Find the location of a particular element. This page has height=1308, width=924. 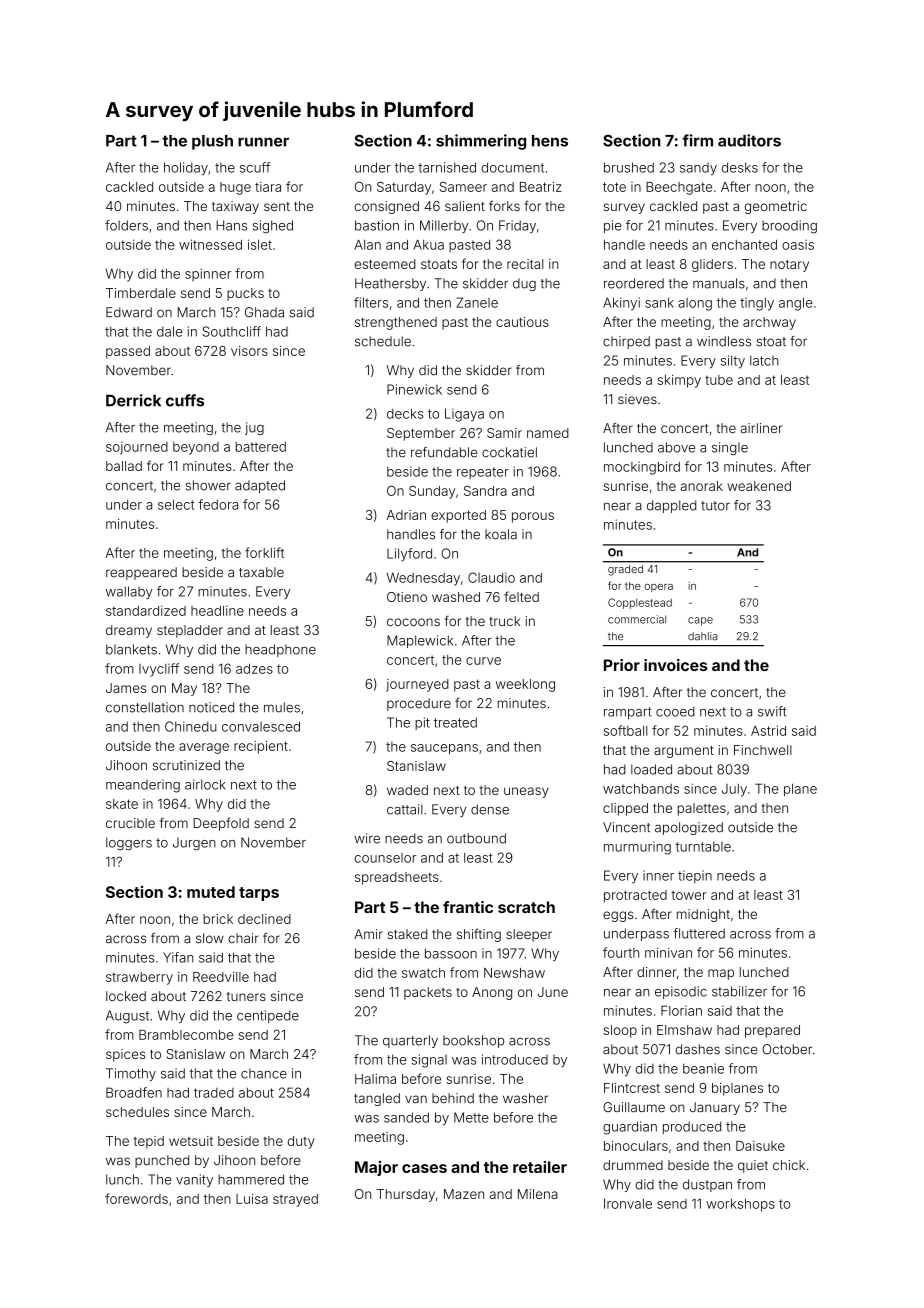

washed is located at coordinates (456, 597).
